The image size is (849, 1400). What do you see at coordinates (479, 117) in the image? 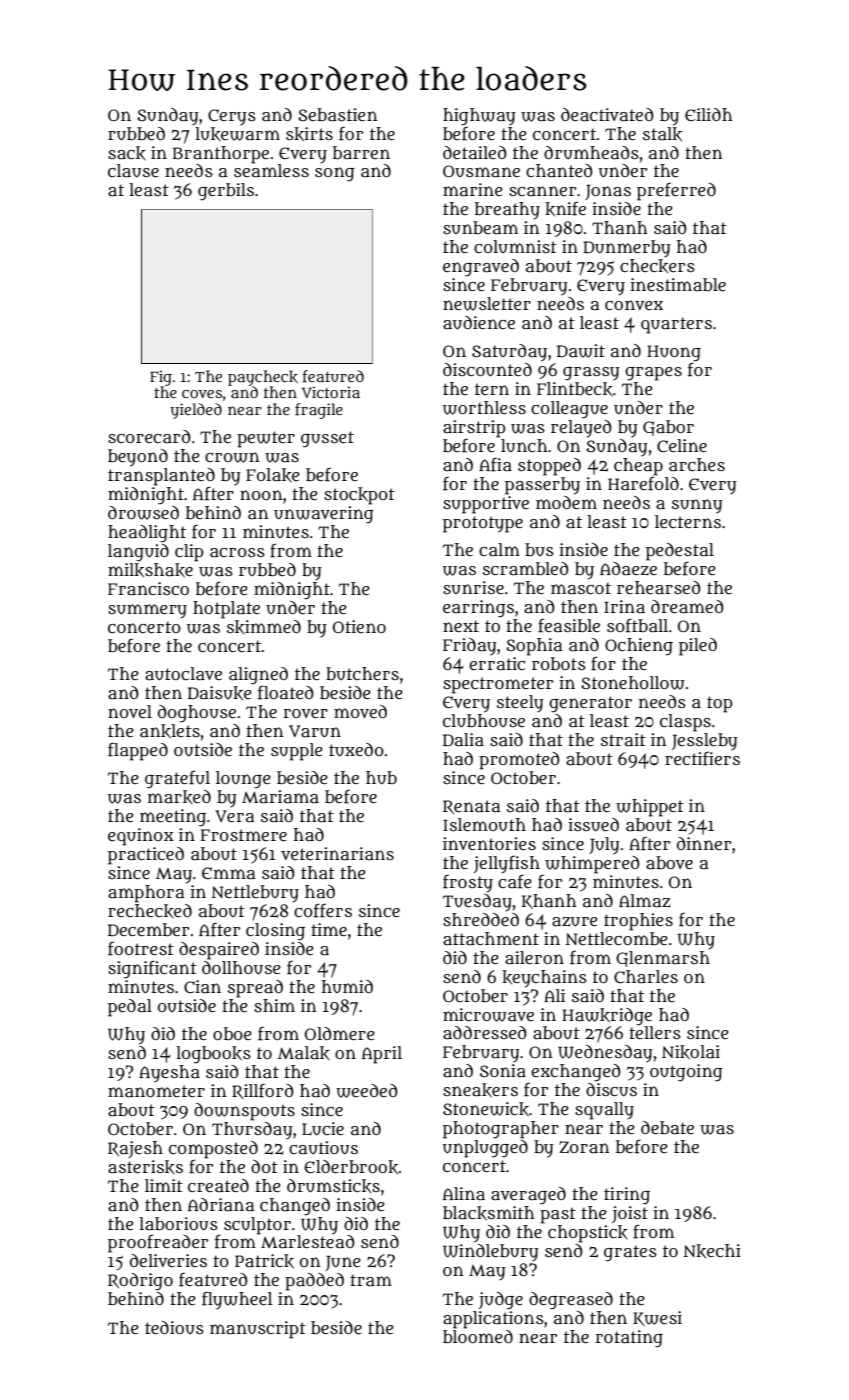
I see `highway` at bounding box center [479, 117].
